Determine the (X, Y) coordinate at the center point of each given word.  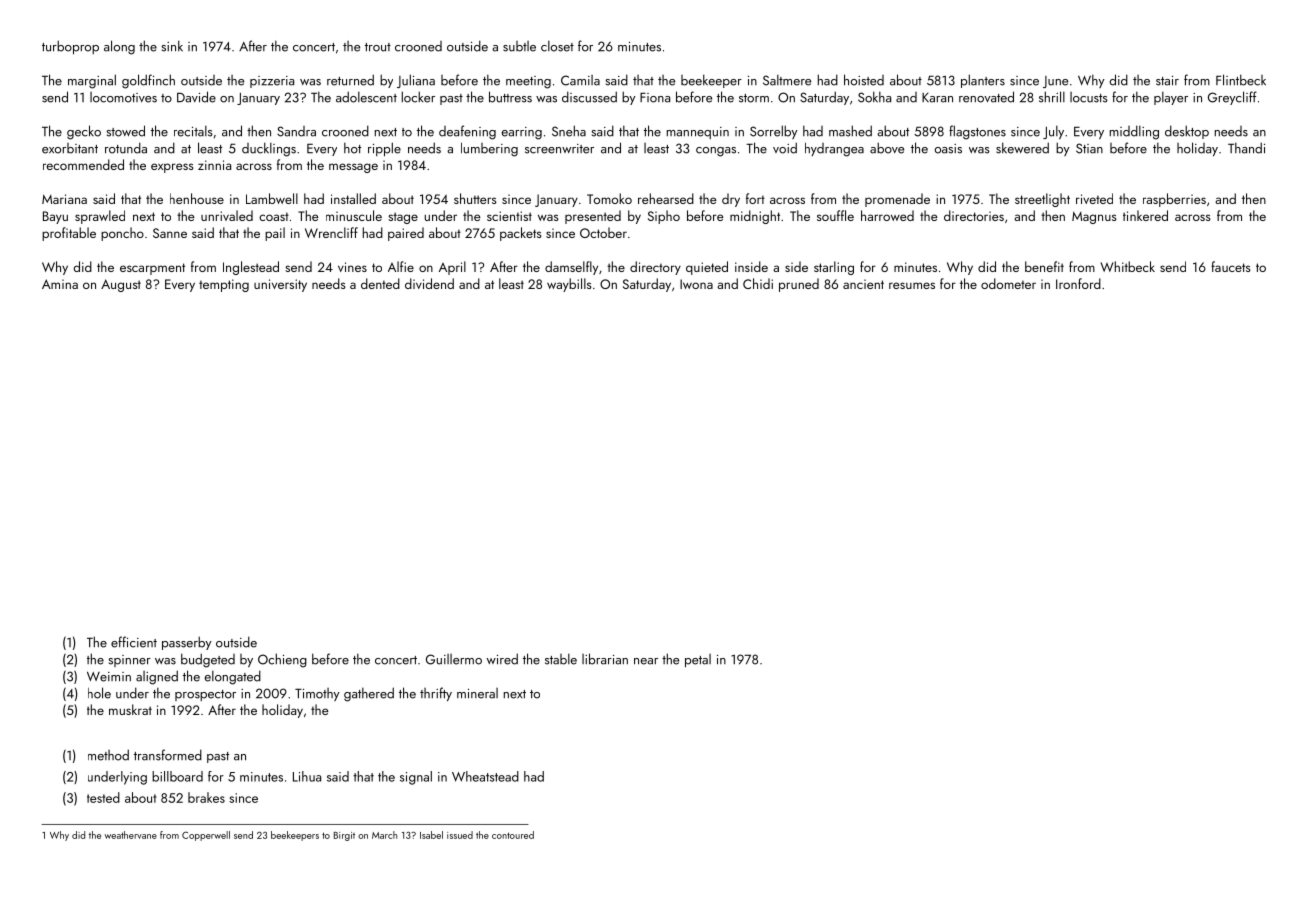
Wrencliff (331, 232)
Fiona (655, 97)
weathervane (131, 835)
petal (698, 660)
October (603, 232)
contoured (513, 835)
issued (460, 835)
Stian (1089, 148)
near (646, 661)
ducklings (269, 149)
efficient (134, 642)
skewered (1022, 148)
